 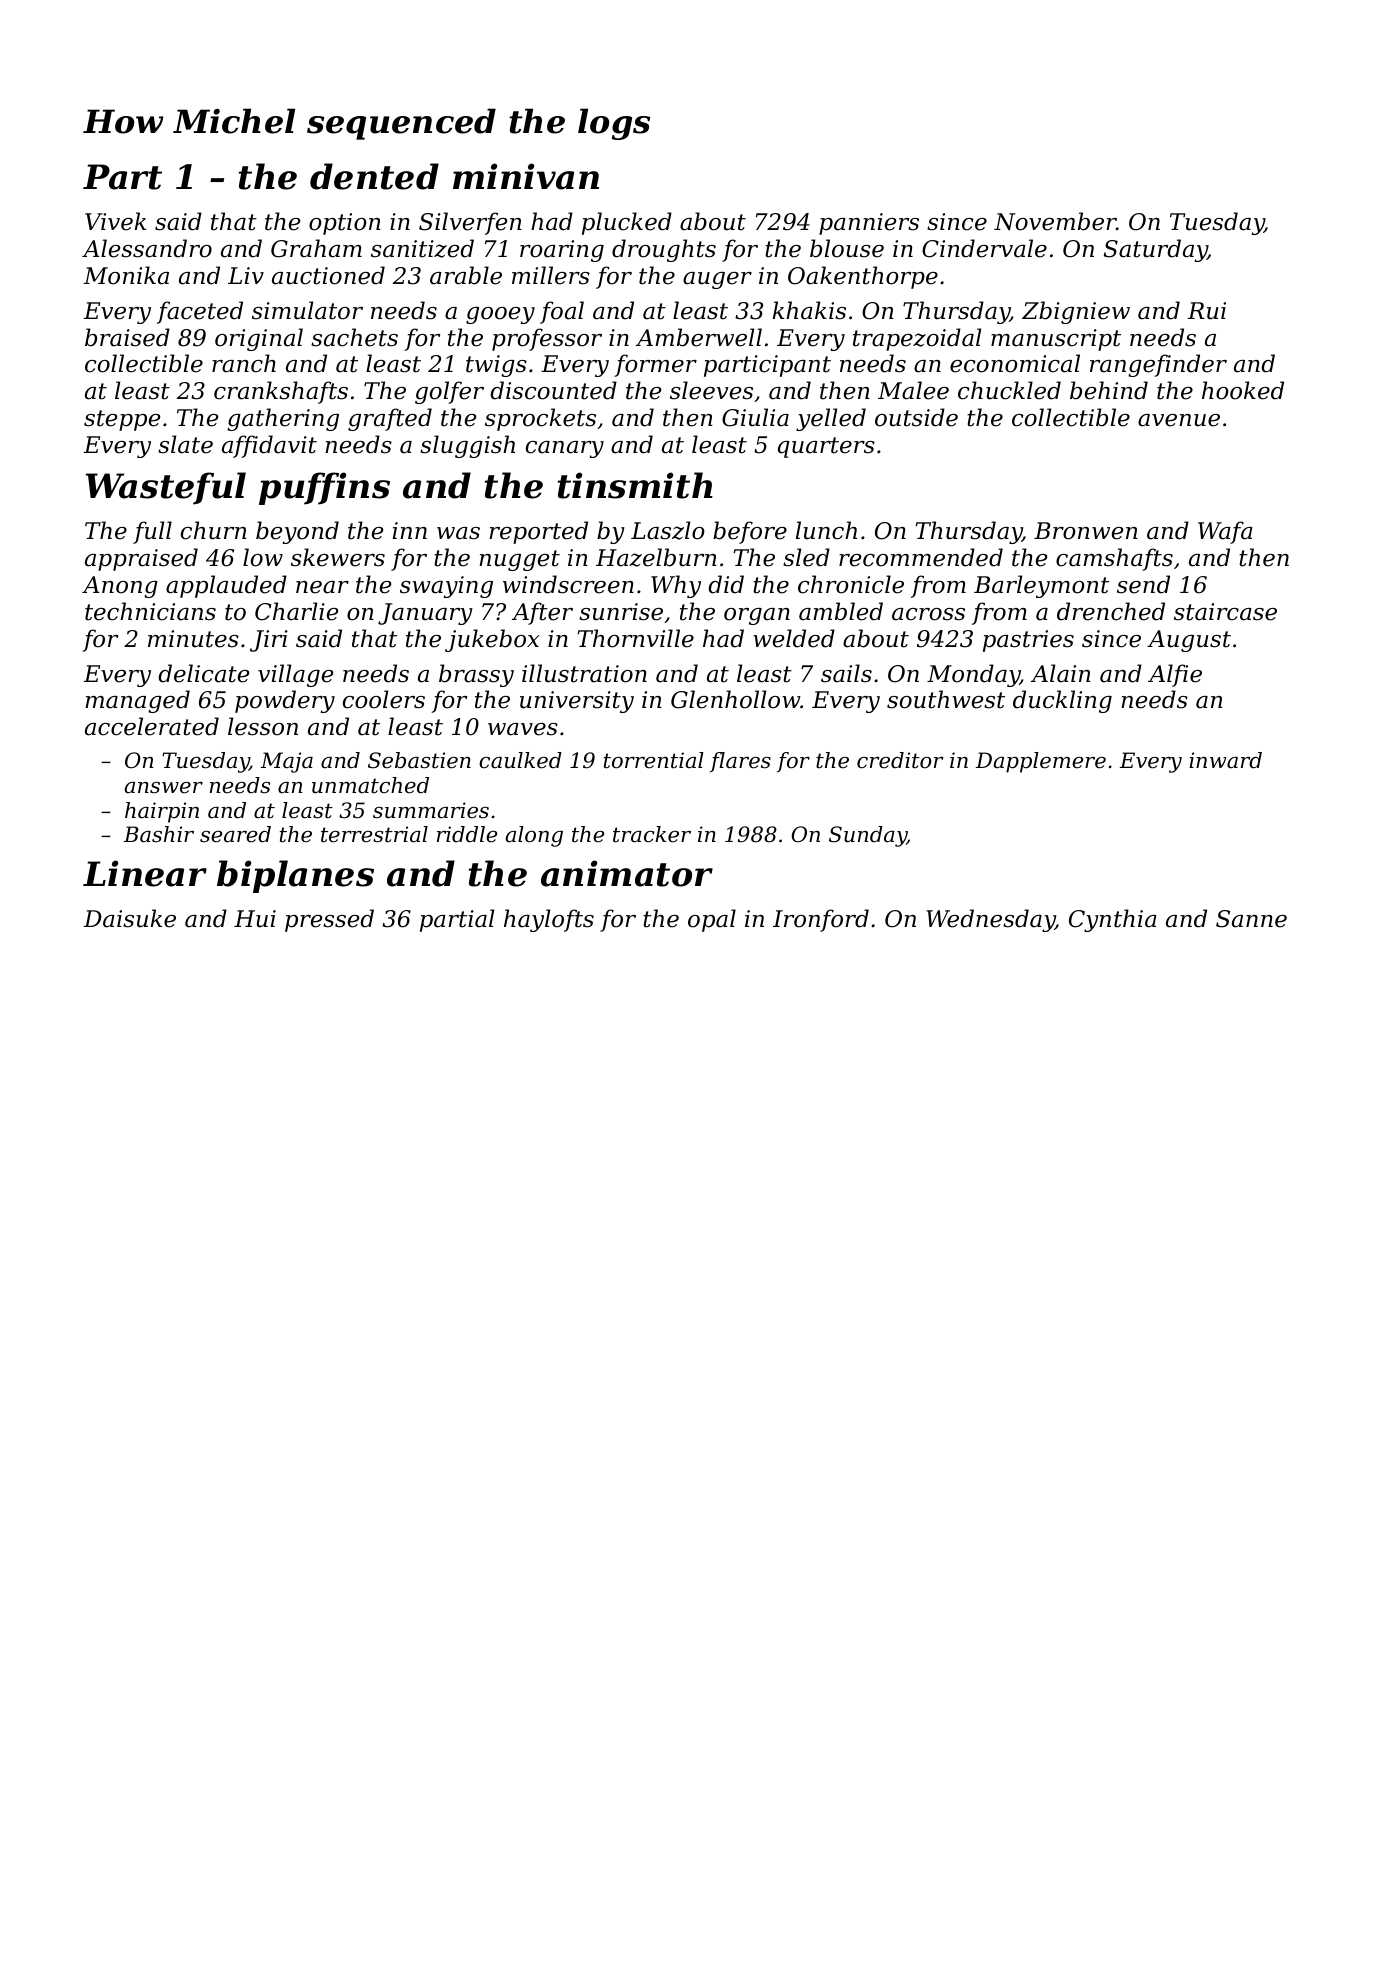 I want to click on Hui, so click(x=255, y=919).
